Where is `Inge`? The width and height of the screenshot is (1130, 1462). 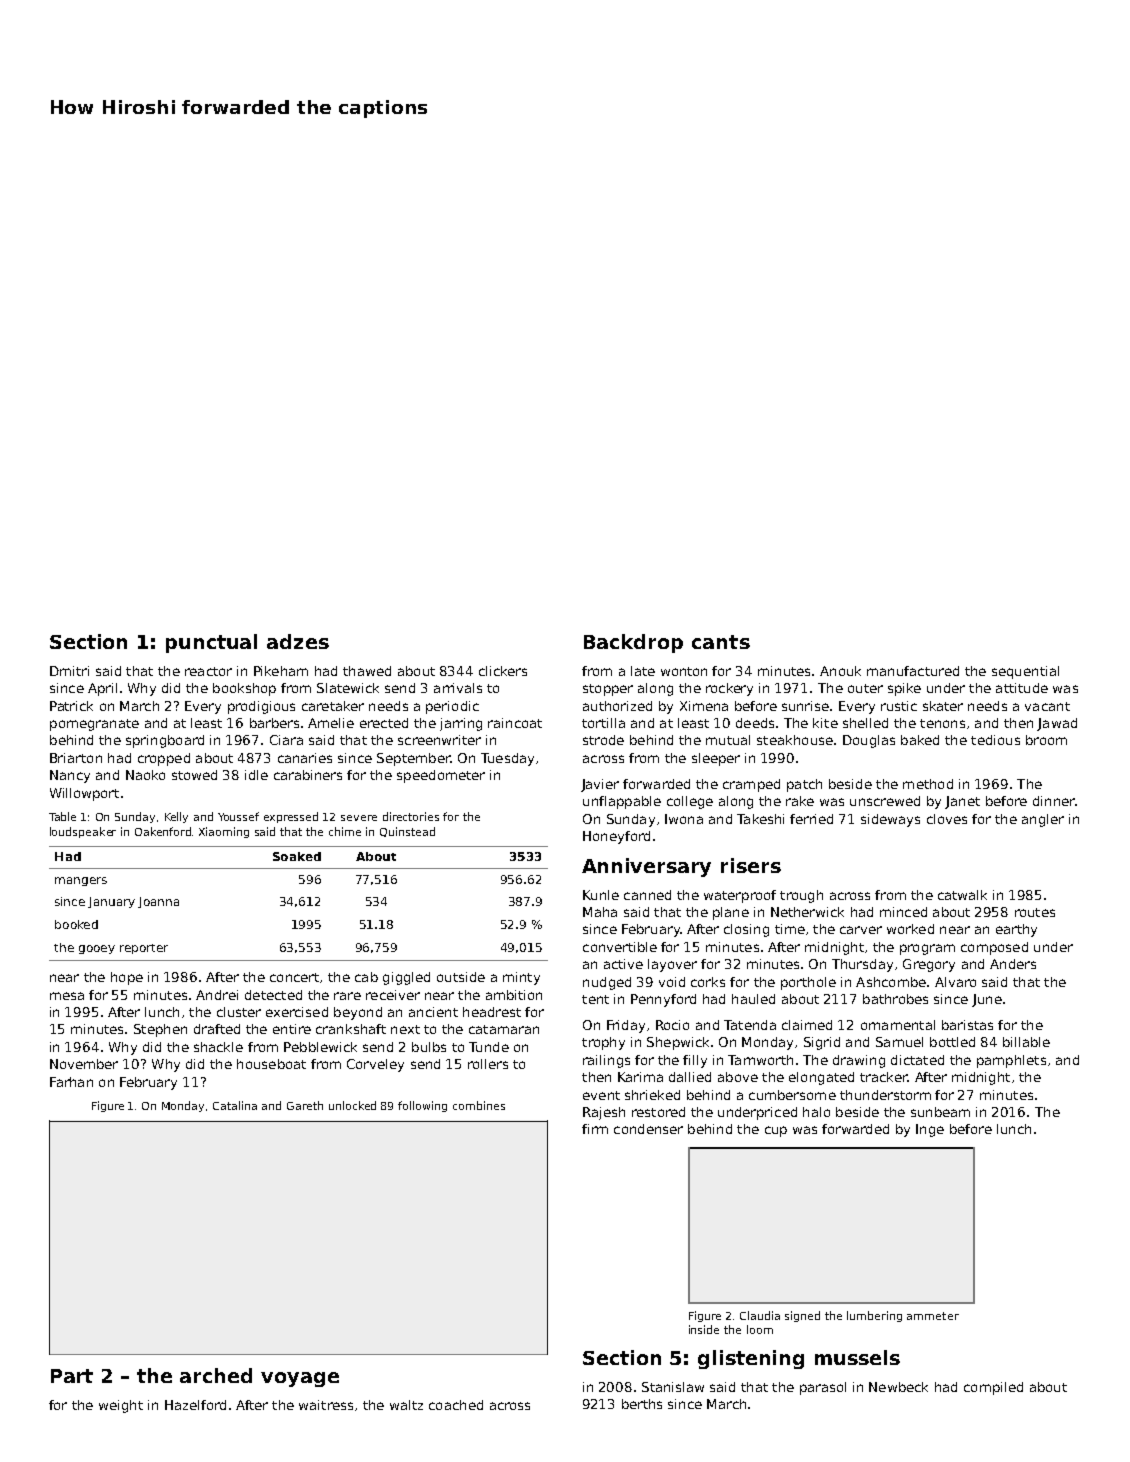 Inge is located at coordinates (930, 1130).
